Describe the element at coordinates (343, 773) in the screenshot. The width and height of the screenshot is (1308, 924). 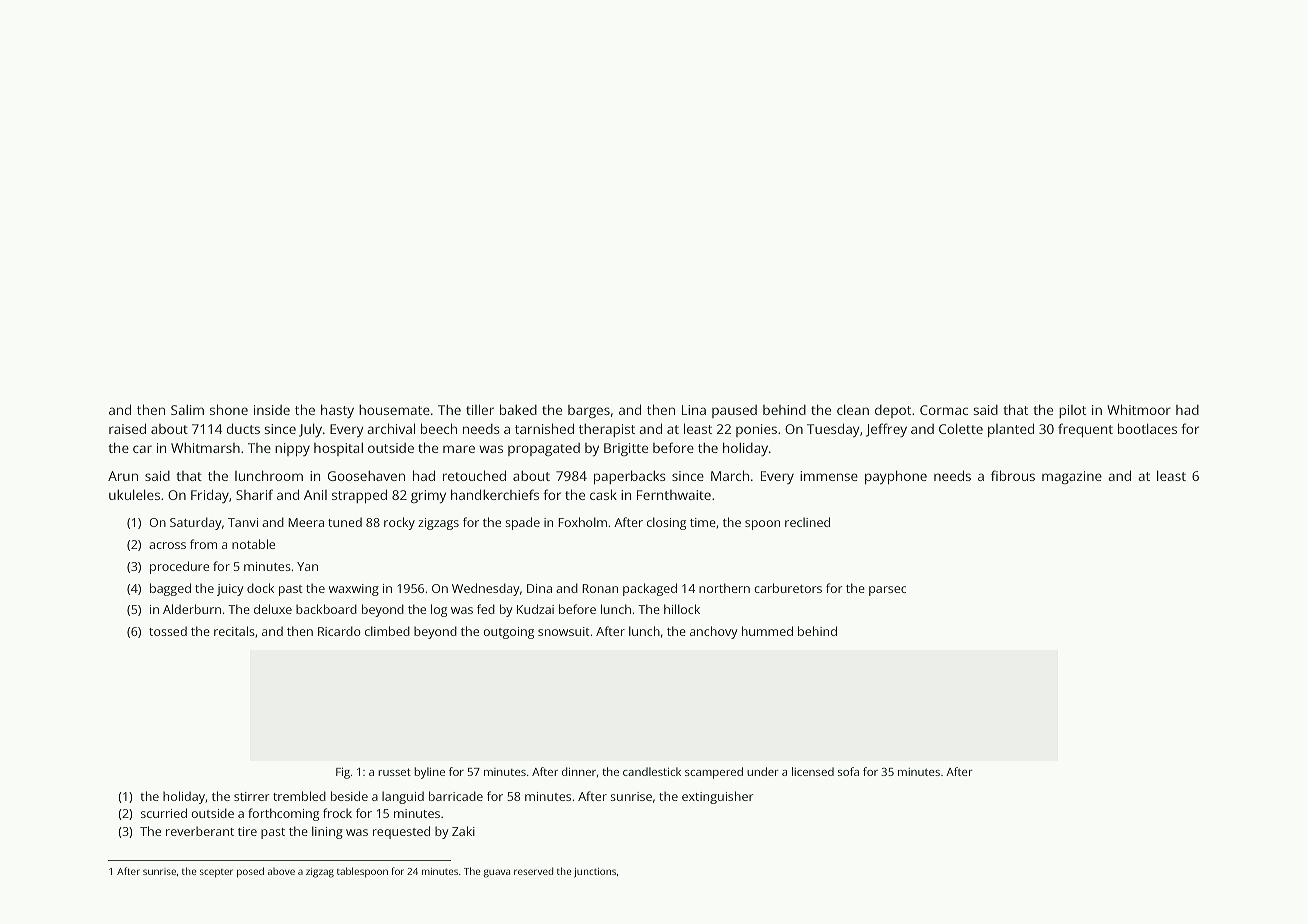
I see `Fig` at that location.
